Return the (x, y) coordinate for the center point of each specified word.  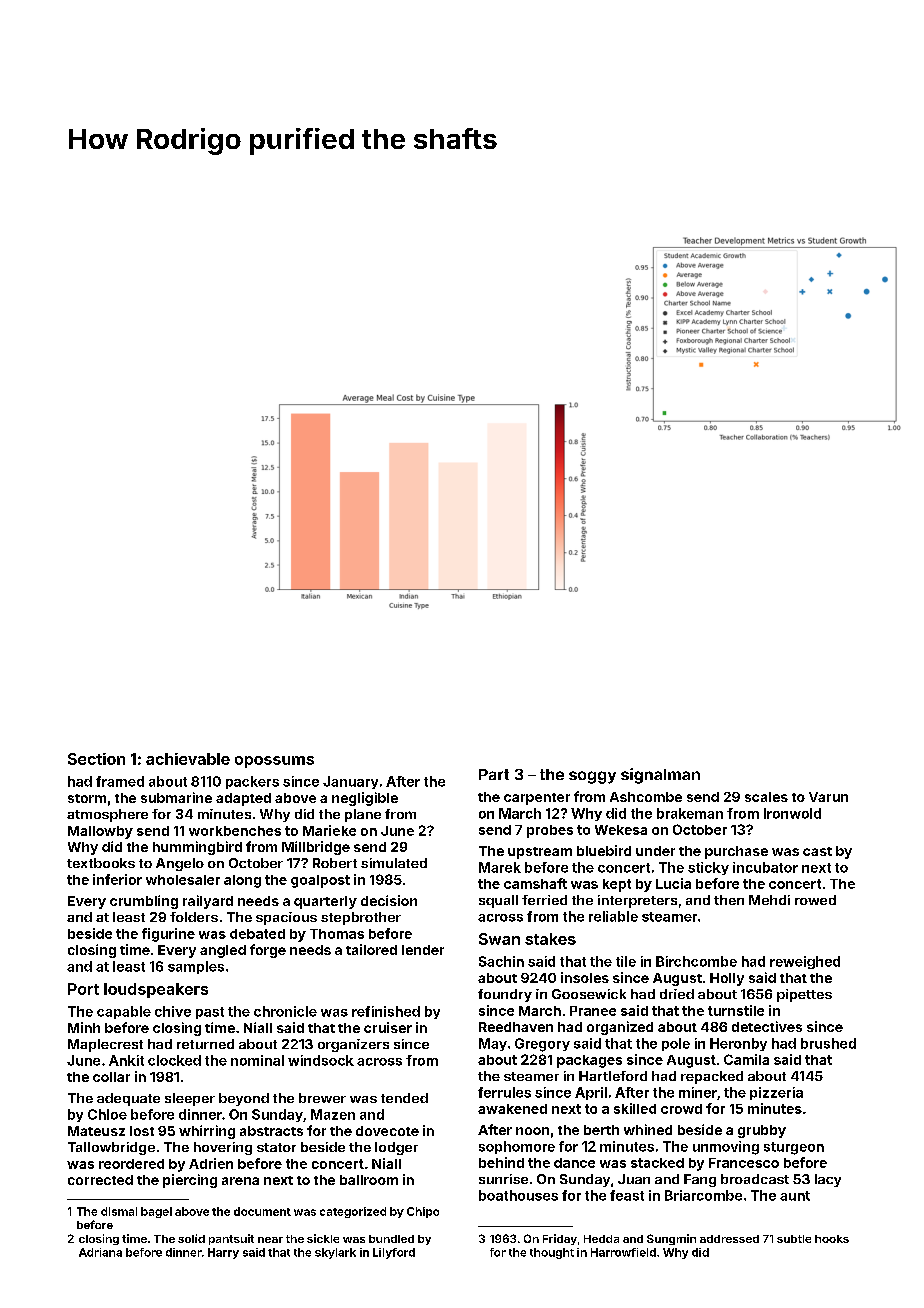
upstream (540, 853)
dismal (119, 1211)
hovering (223, 1148)
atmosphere (107, 815)
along (242, 881)
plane (363, 815)
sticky (708, 868)
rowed (815, 900)
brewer (322, 1098)
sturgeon (794, 1148)
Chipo (423, 1212)
